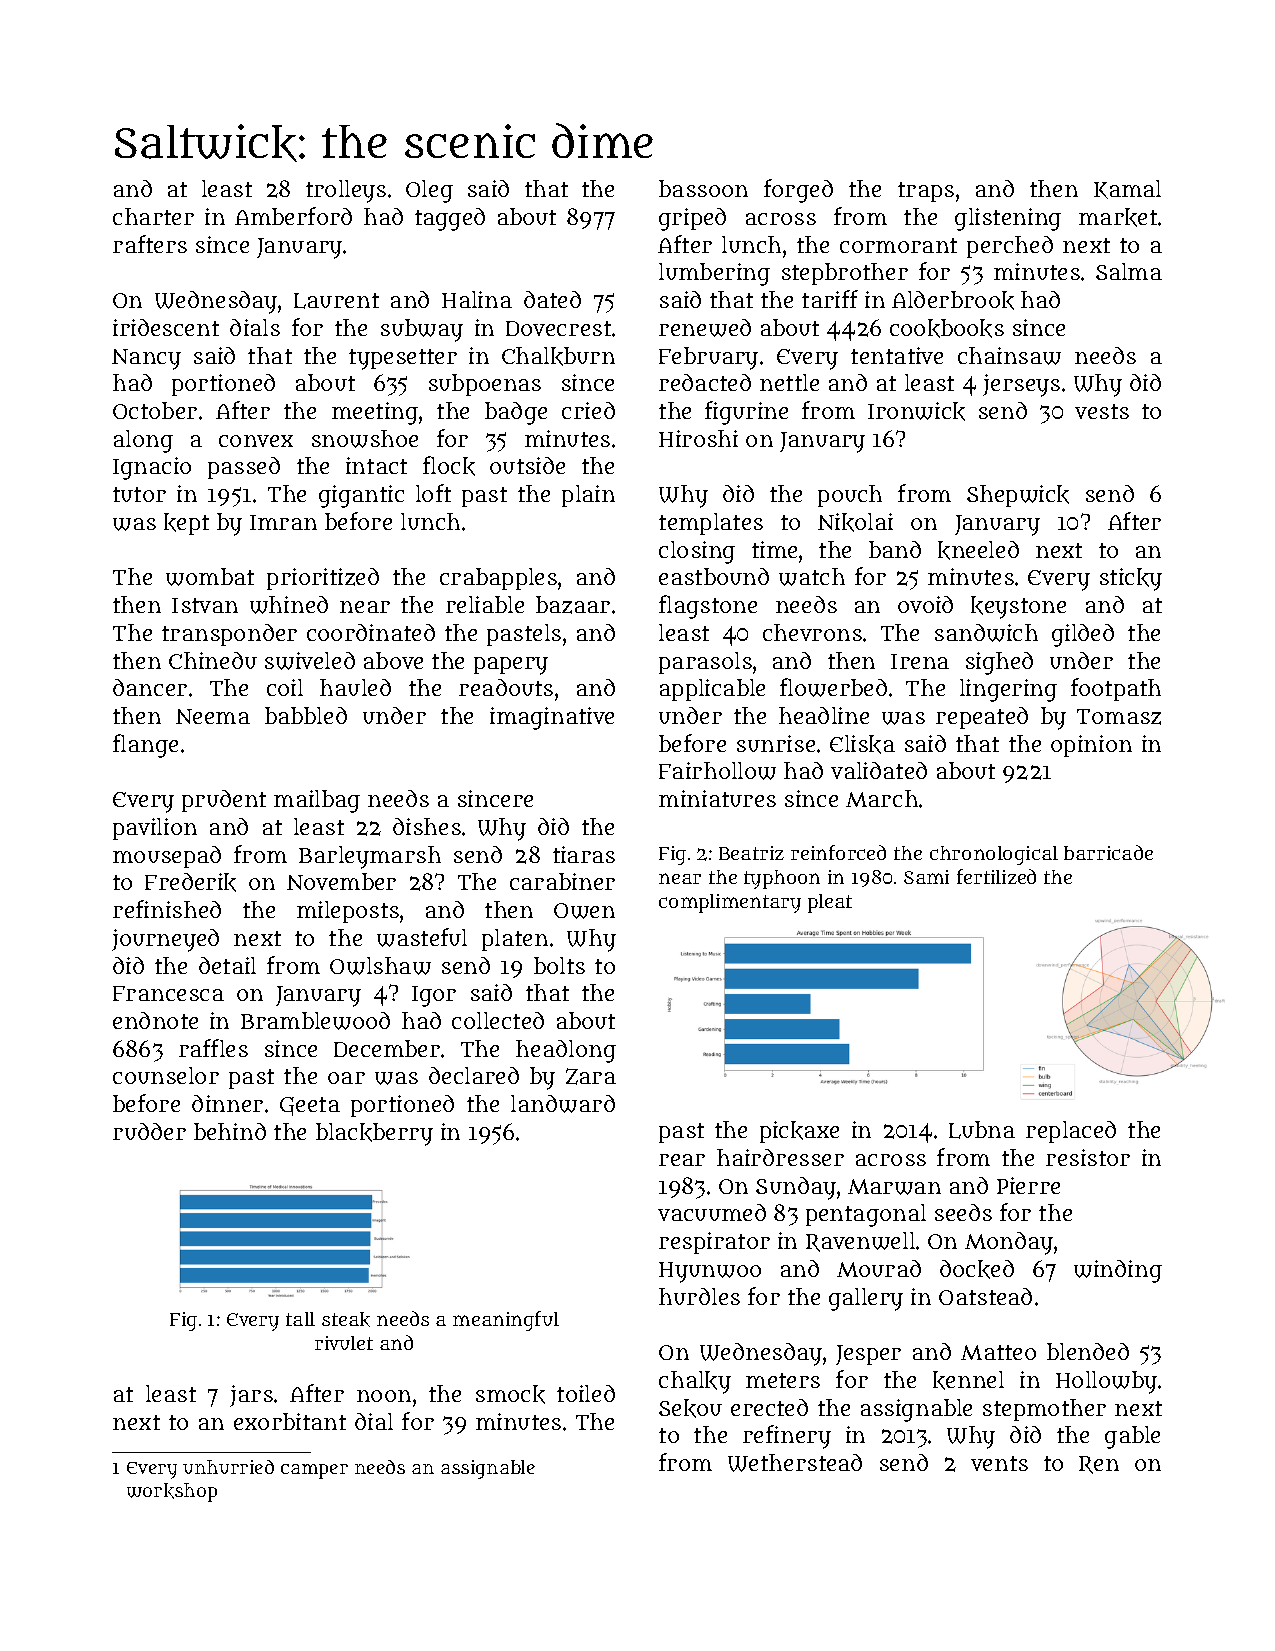  I want to click on landward, so click(563, 1104).
